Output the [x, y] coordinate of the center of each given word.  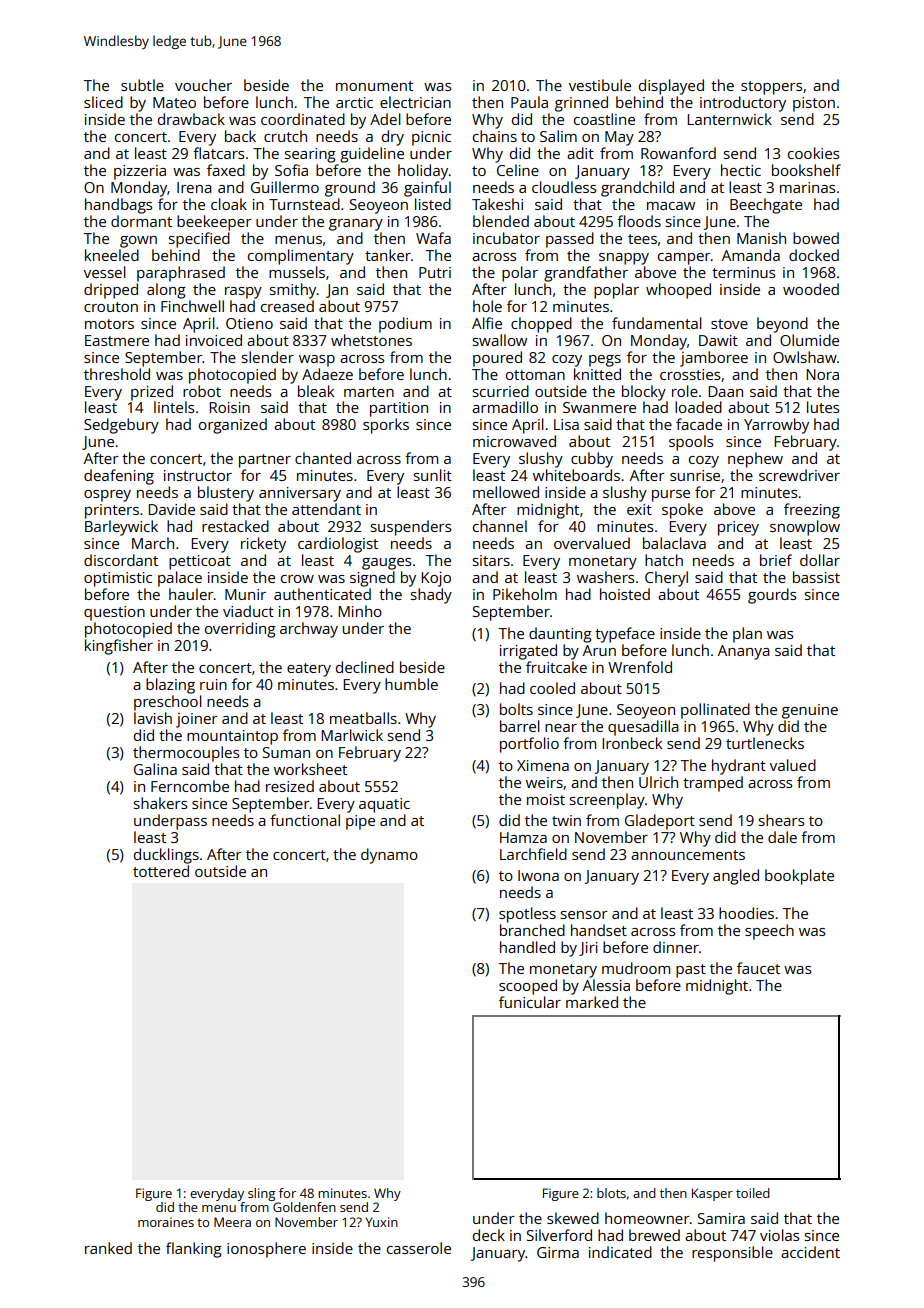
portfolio [529, 745]
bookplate [799, 877]
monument [374, 86]
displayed [671, 87]
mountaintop [232, 737]
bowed [816, 238]
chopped [541, 325]
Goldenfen [304, 1207]
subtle [142, 85]
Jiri [588, 949]
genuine [810, 711]
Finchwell [192, 306]
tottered [161, 871]
